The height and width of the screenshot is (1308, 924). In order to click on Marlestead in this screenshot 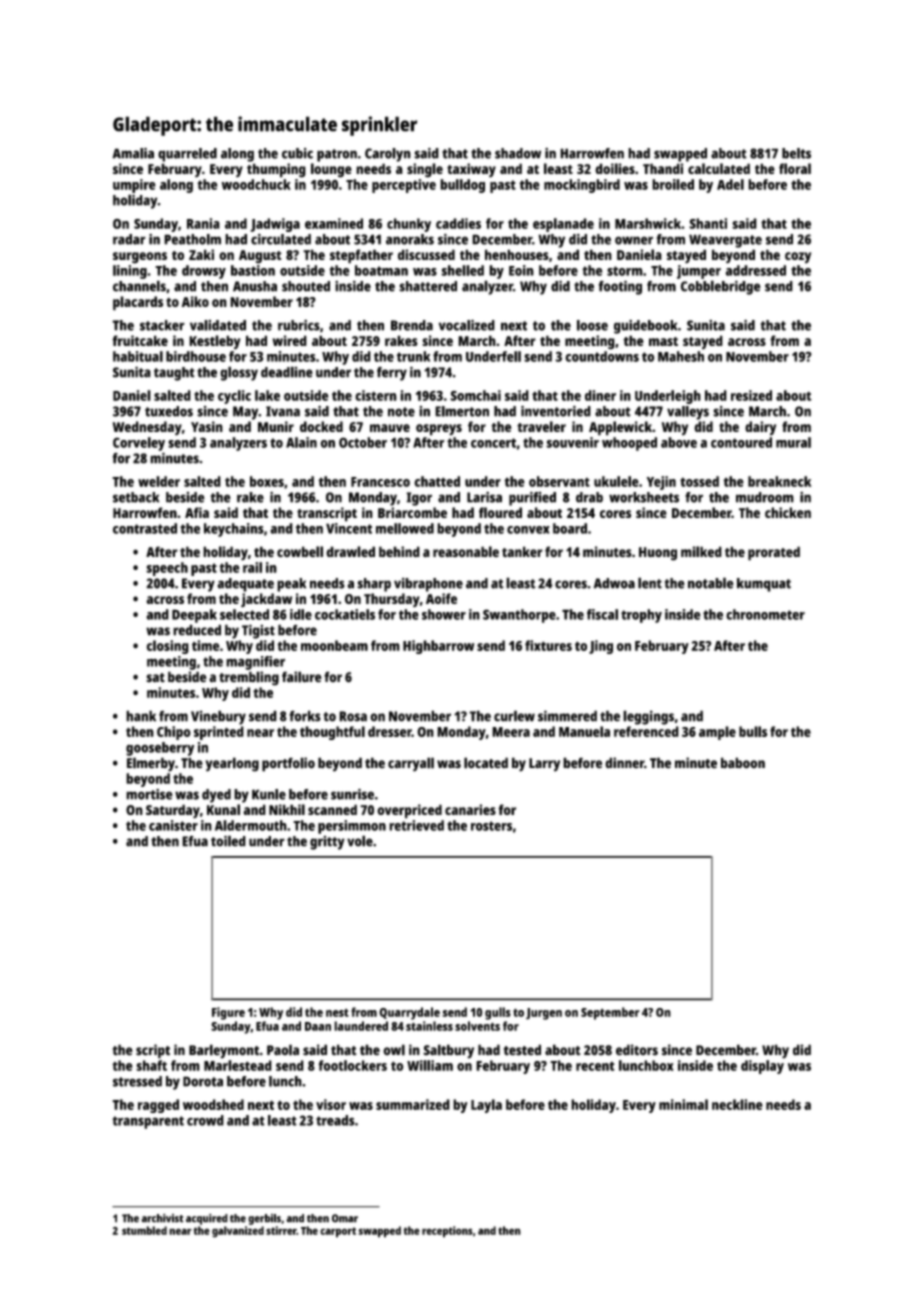, I will do `click(238, 1065)`.
